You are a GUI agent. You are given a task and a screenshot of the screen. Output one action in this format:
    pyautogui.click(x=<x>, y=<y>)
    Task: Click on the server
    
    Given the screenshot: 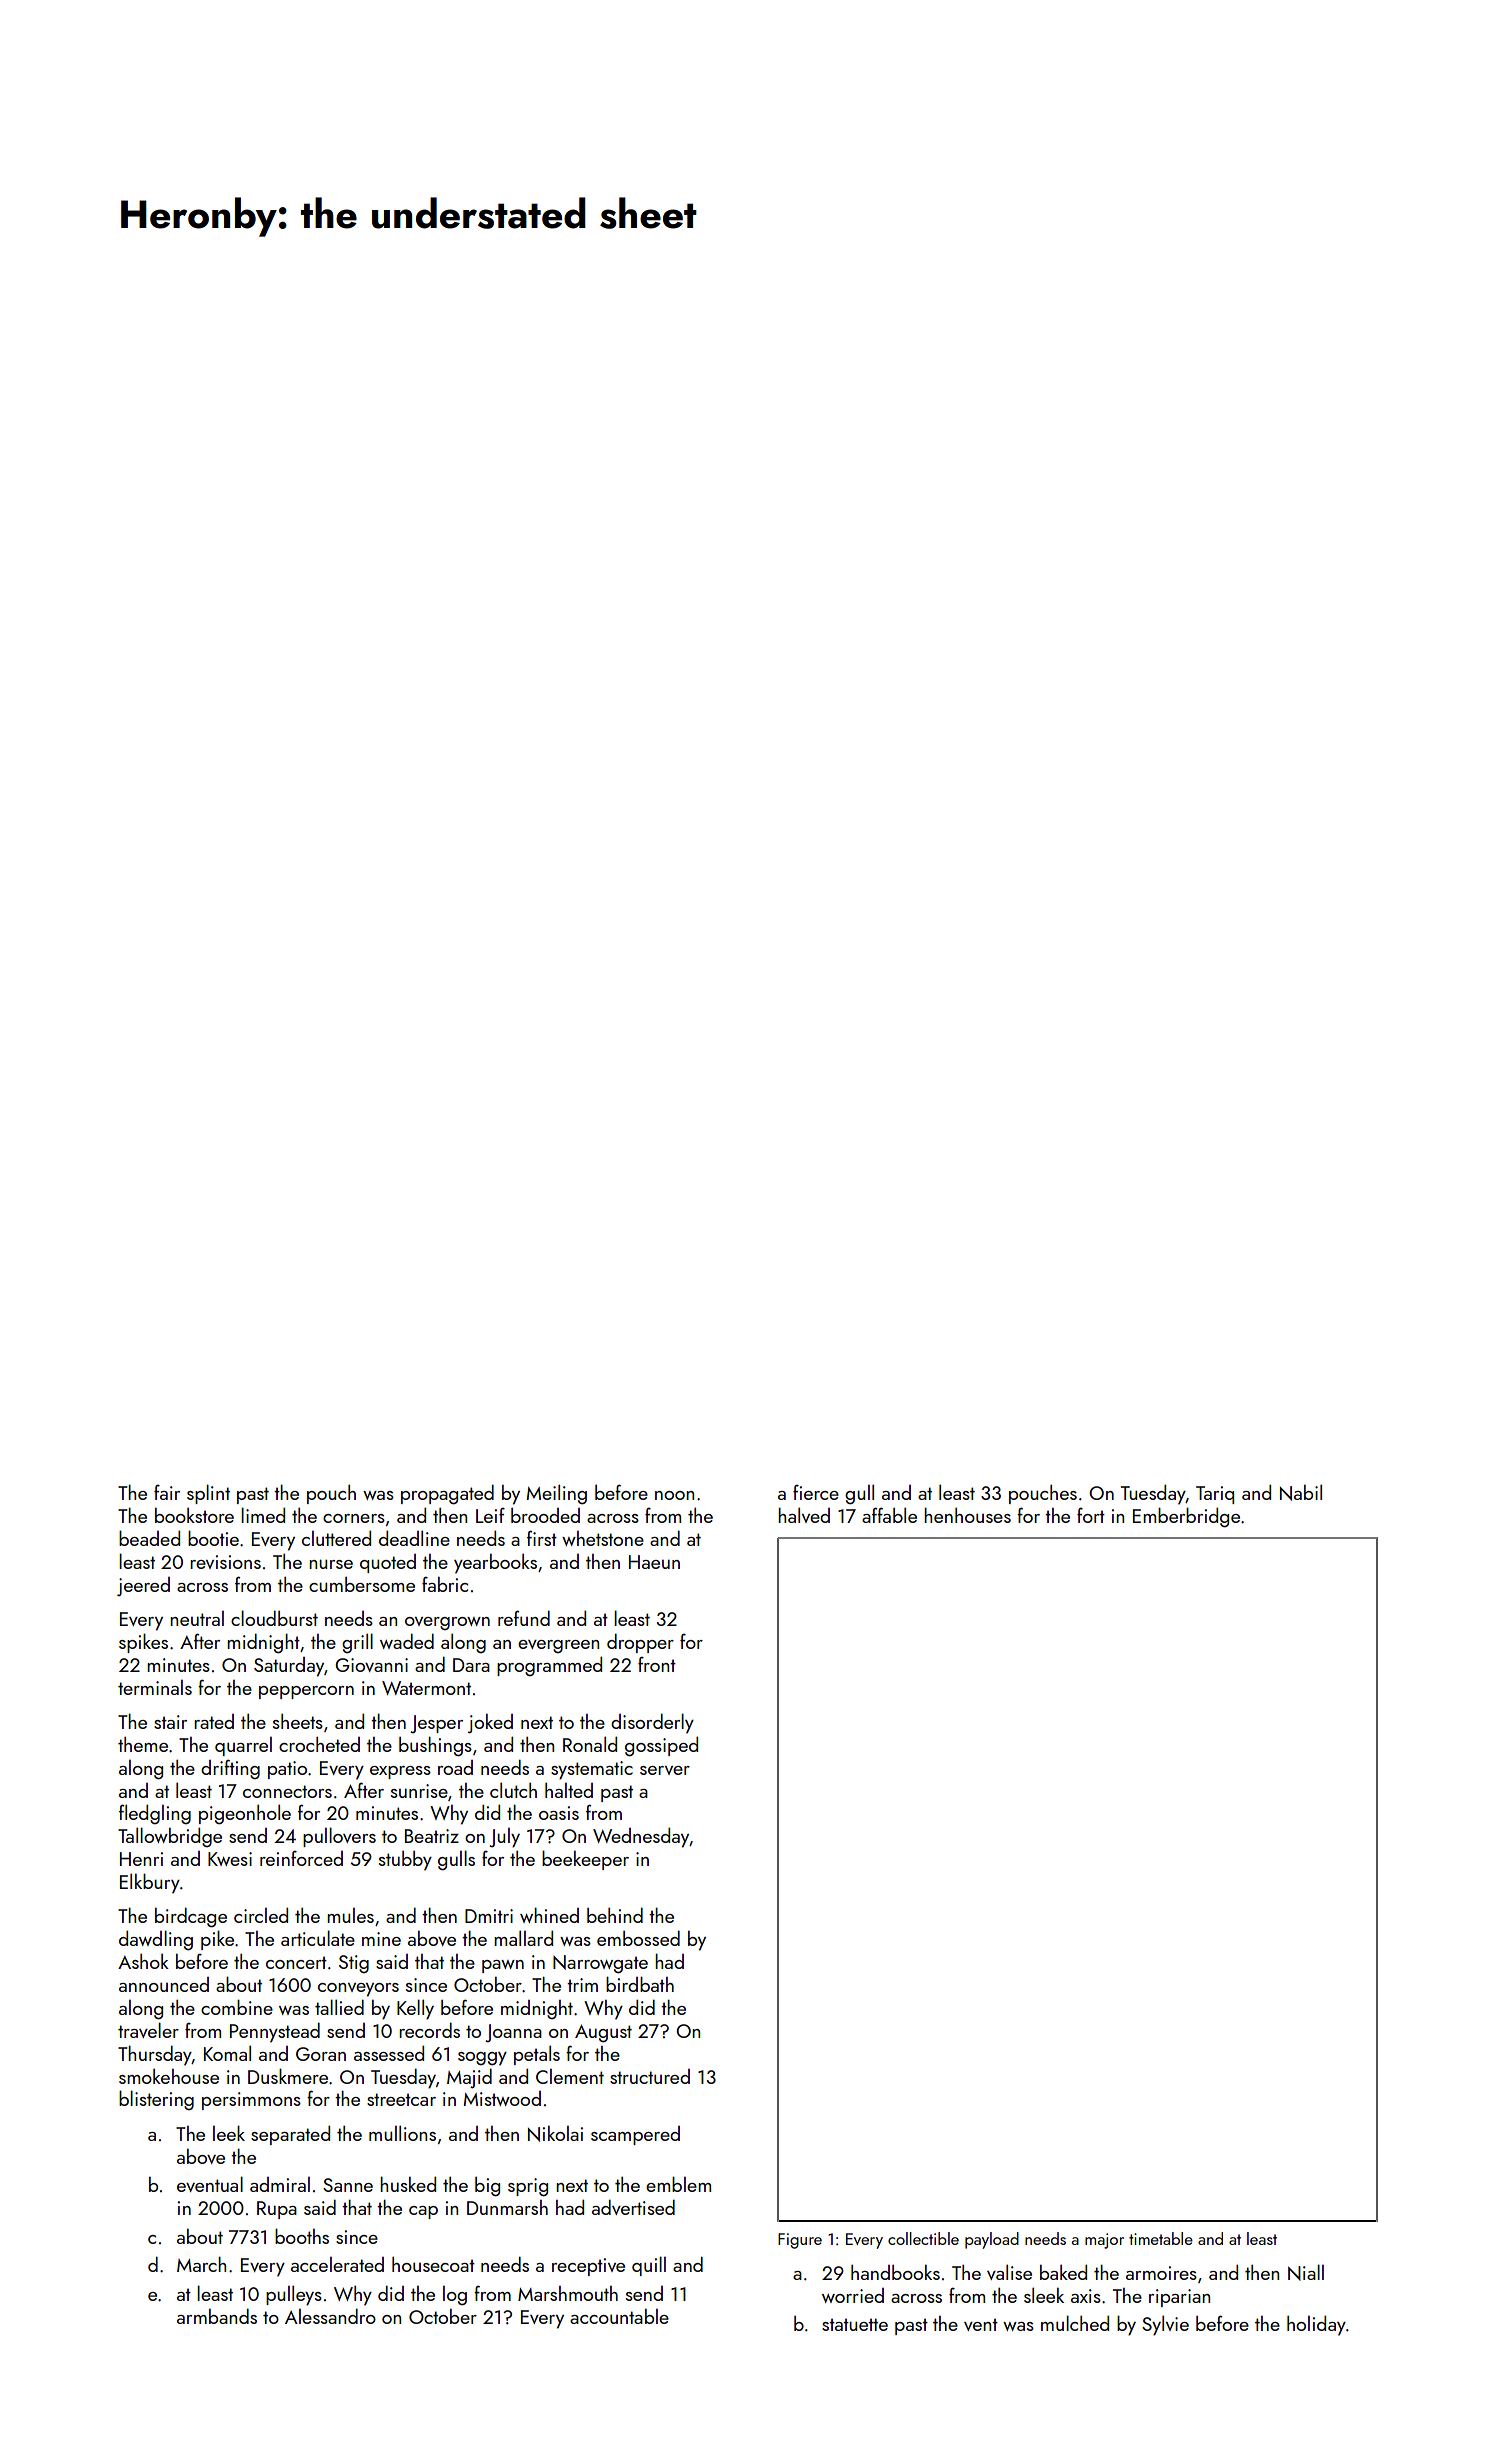 What is the action you would take?
    pyautogui.click(x=665, y=1770)
